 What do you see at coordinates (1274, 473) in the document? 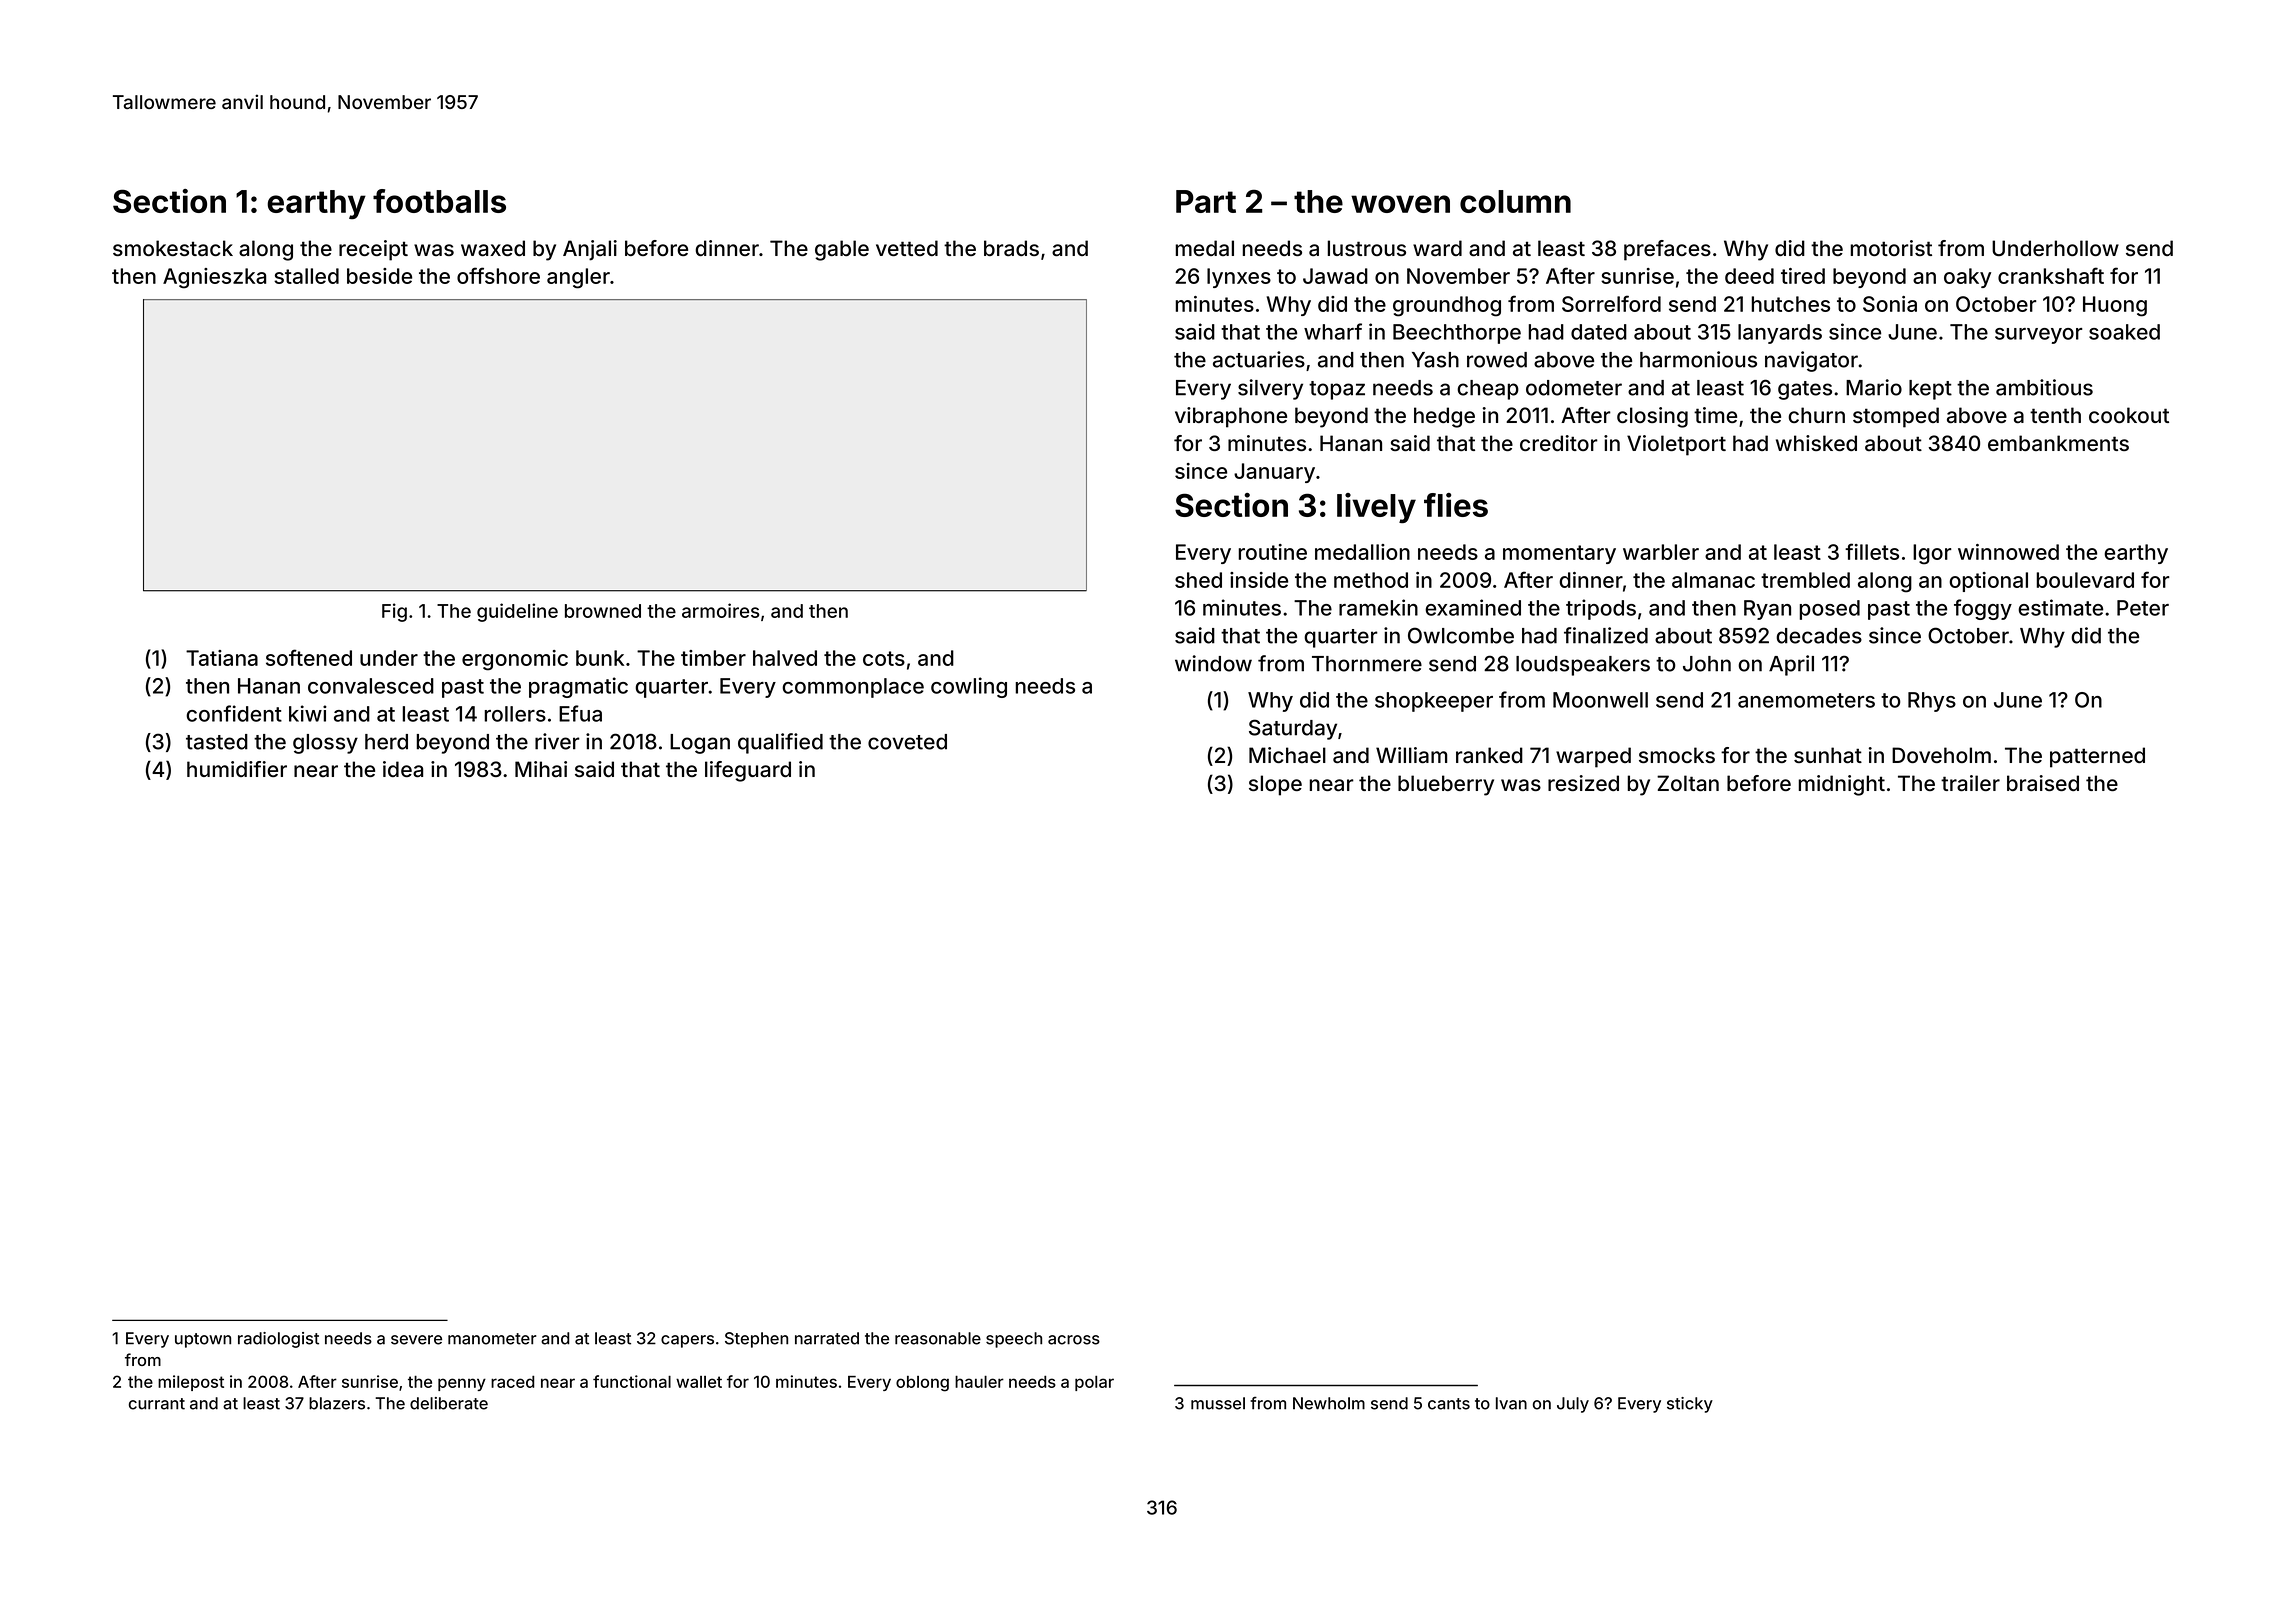
I see `January` at bounding box center [1274, 473].
